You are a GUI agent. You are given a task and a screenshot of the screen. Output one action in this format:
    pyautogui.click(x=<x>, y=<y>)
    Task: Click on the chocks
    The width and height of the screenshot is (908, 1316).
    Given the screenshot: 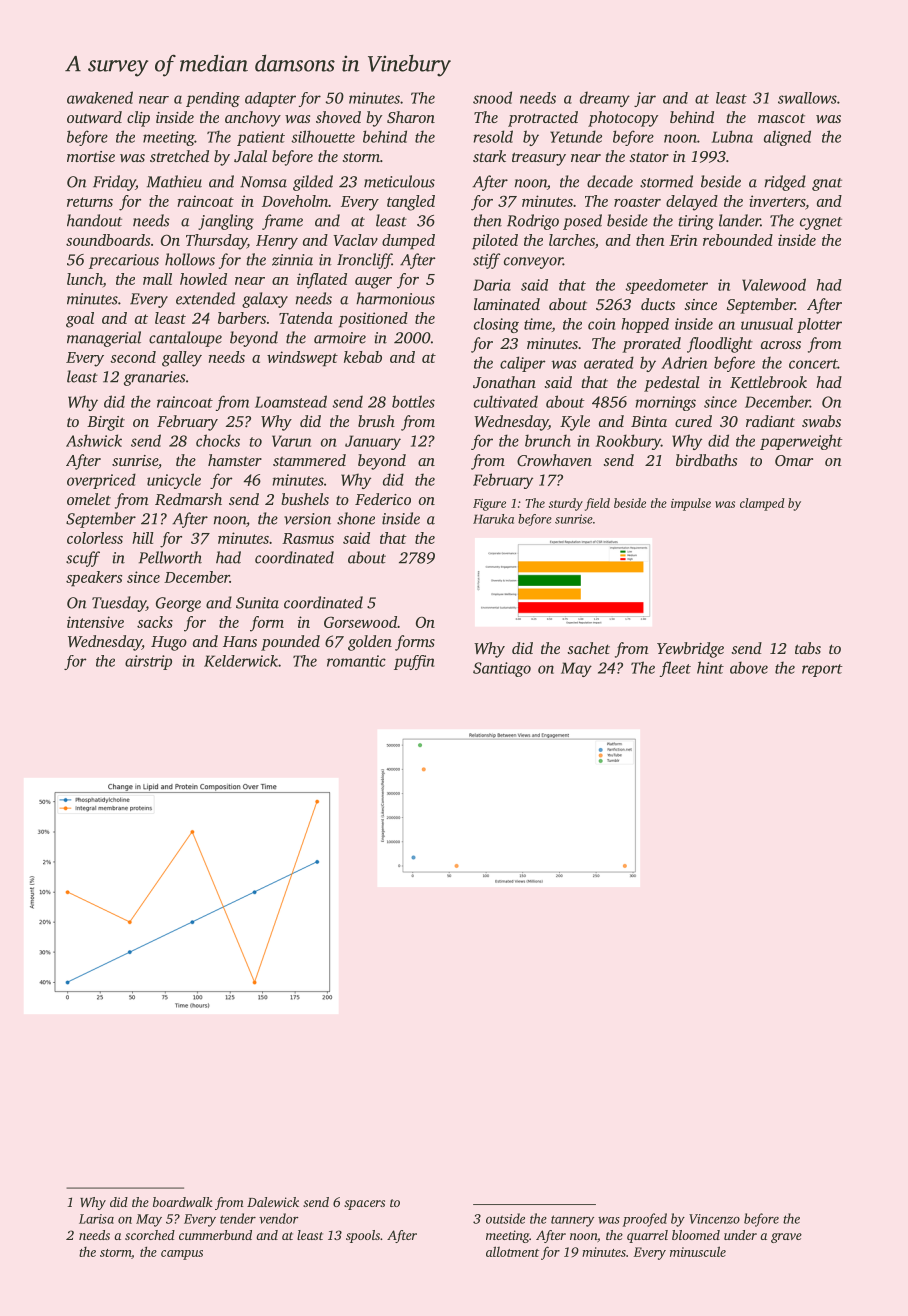 What is the action you would take?
    pyautogui.click(x=218, y=440)
